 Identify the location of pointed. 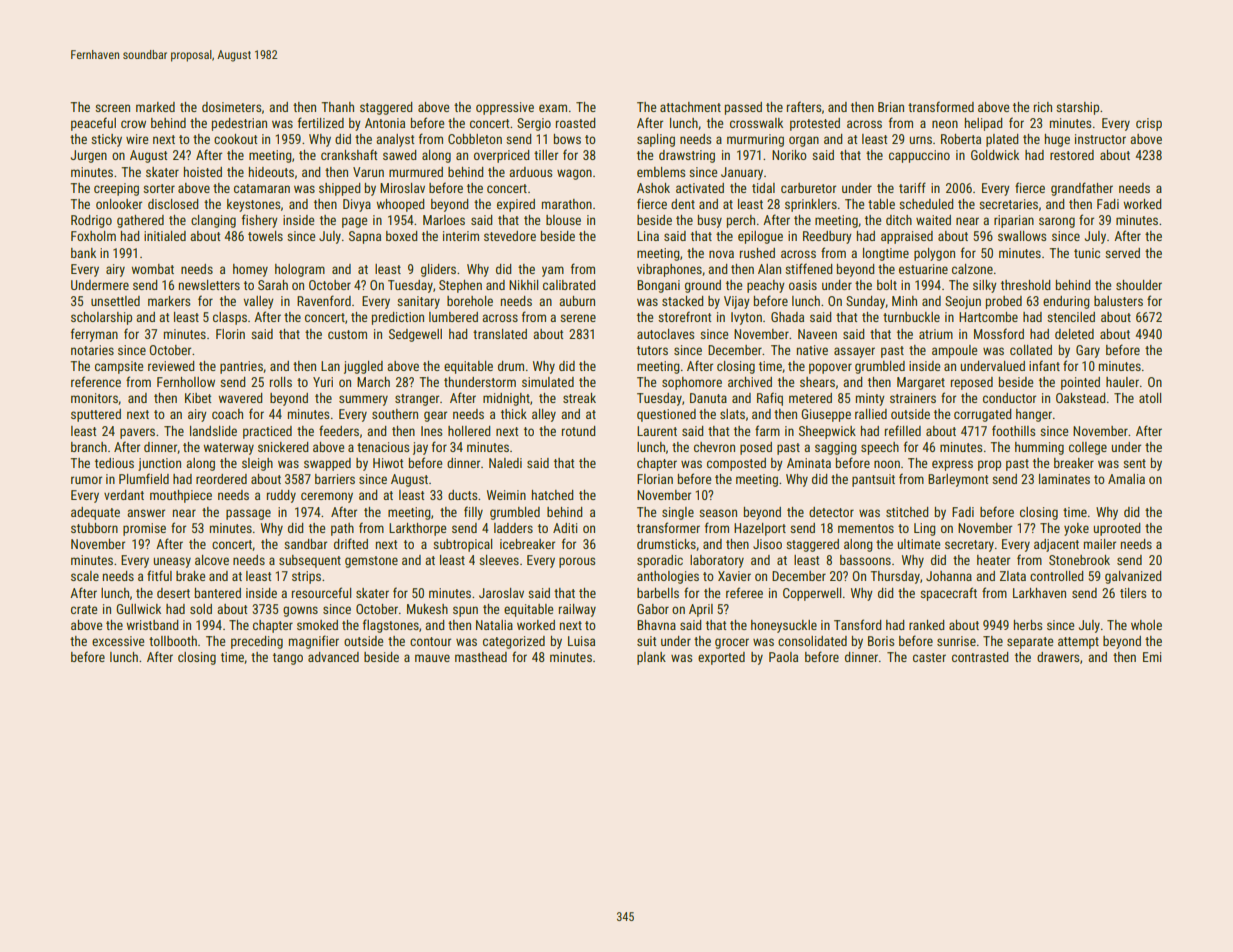
(1080, 383).
